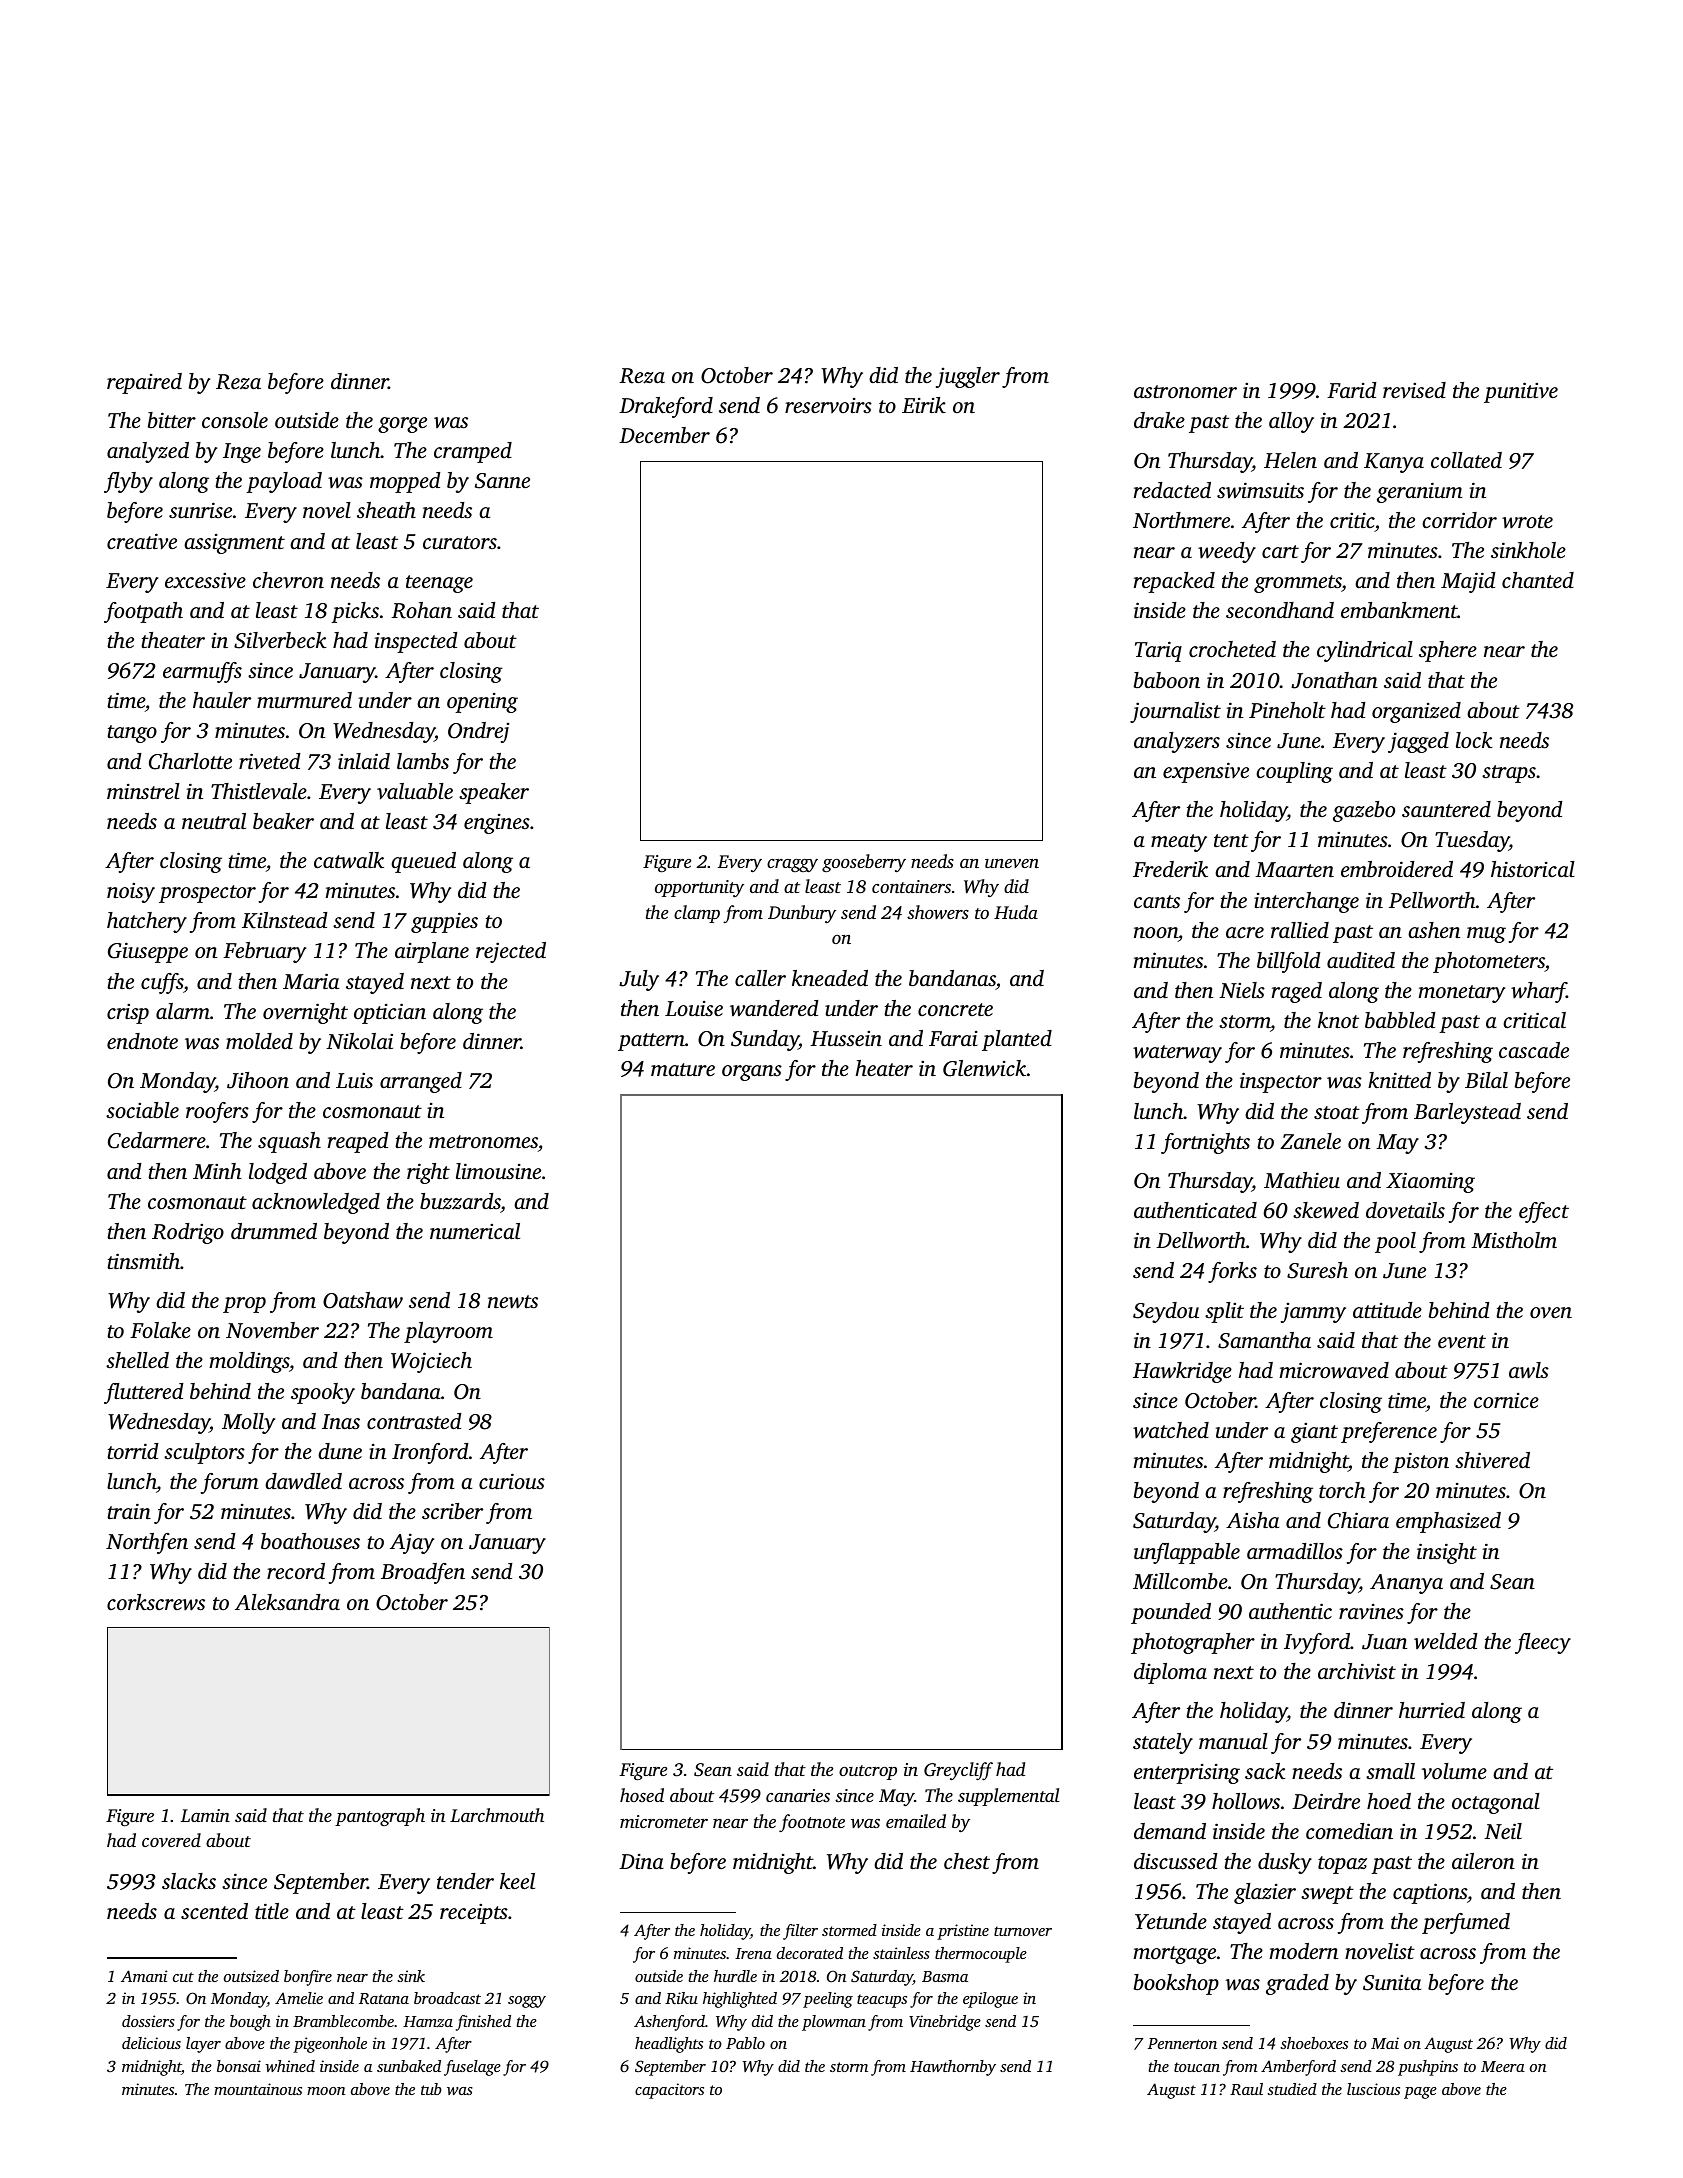 The width and height of the screenshot is (1683, 2178). Describe the element at coordinates (1521, 392) in the screenshot. I see `punitive` at that location.
